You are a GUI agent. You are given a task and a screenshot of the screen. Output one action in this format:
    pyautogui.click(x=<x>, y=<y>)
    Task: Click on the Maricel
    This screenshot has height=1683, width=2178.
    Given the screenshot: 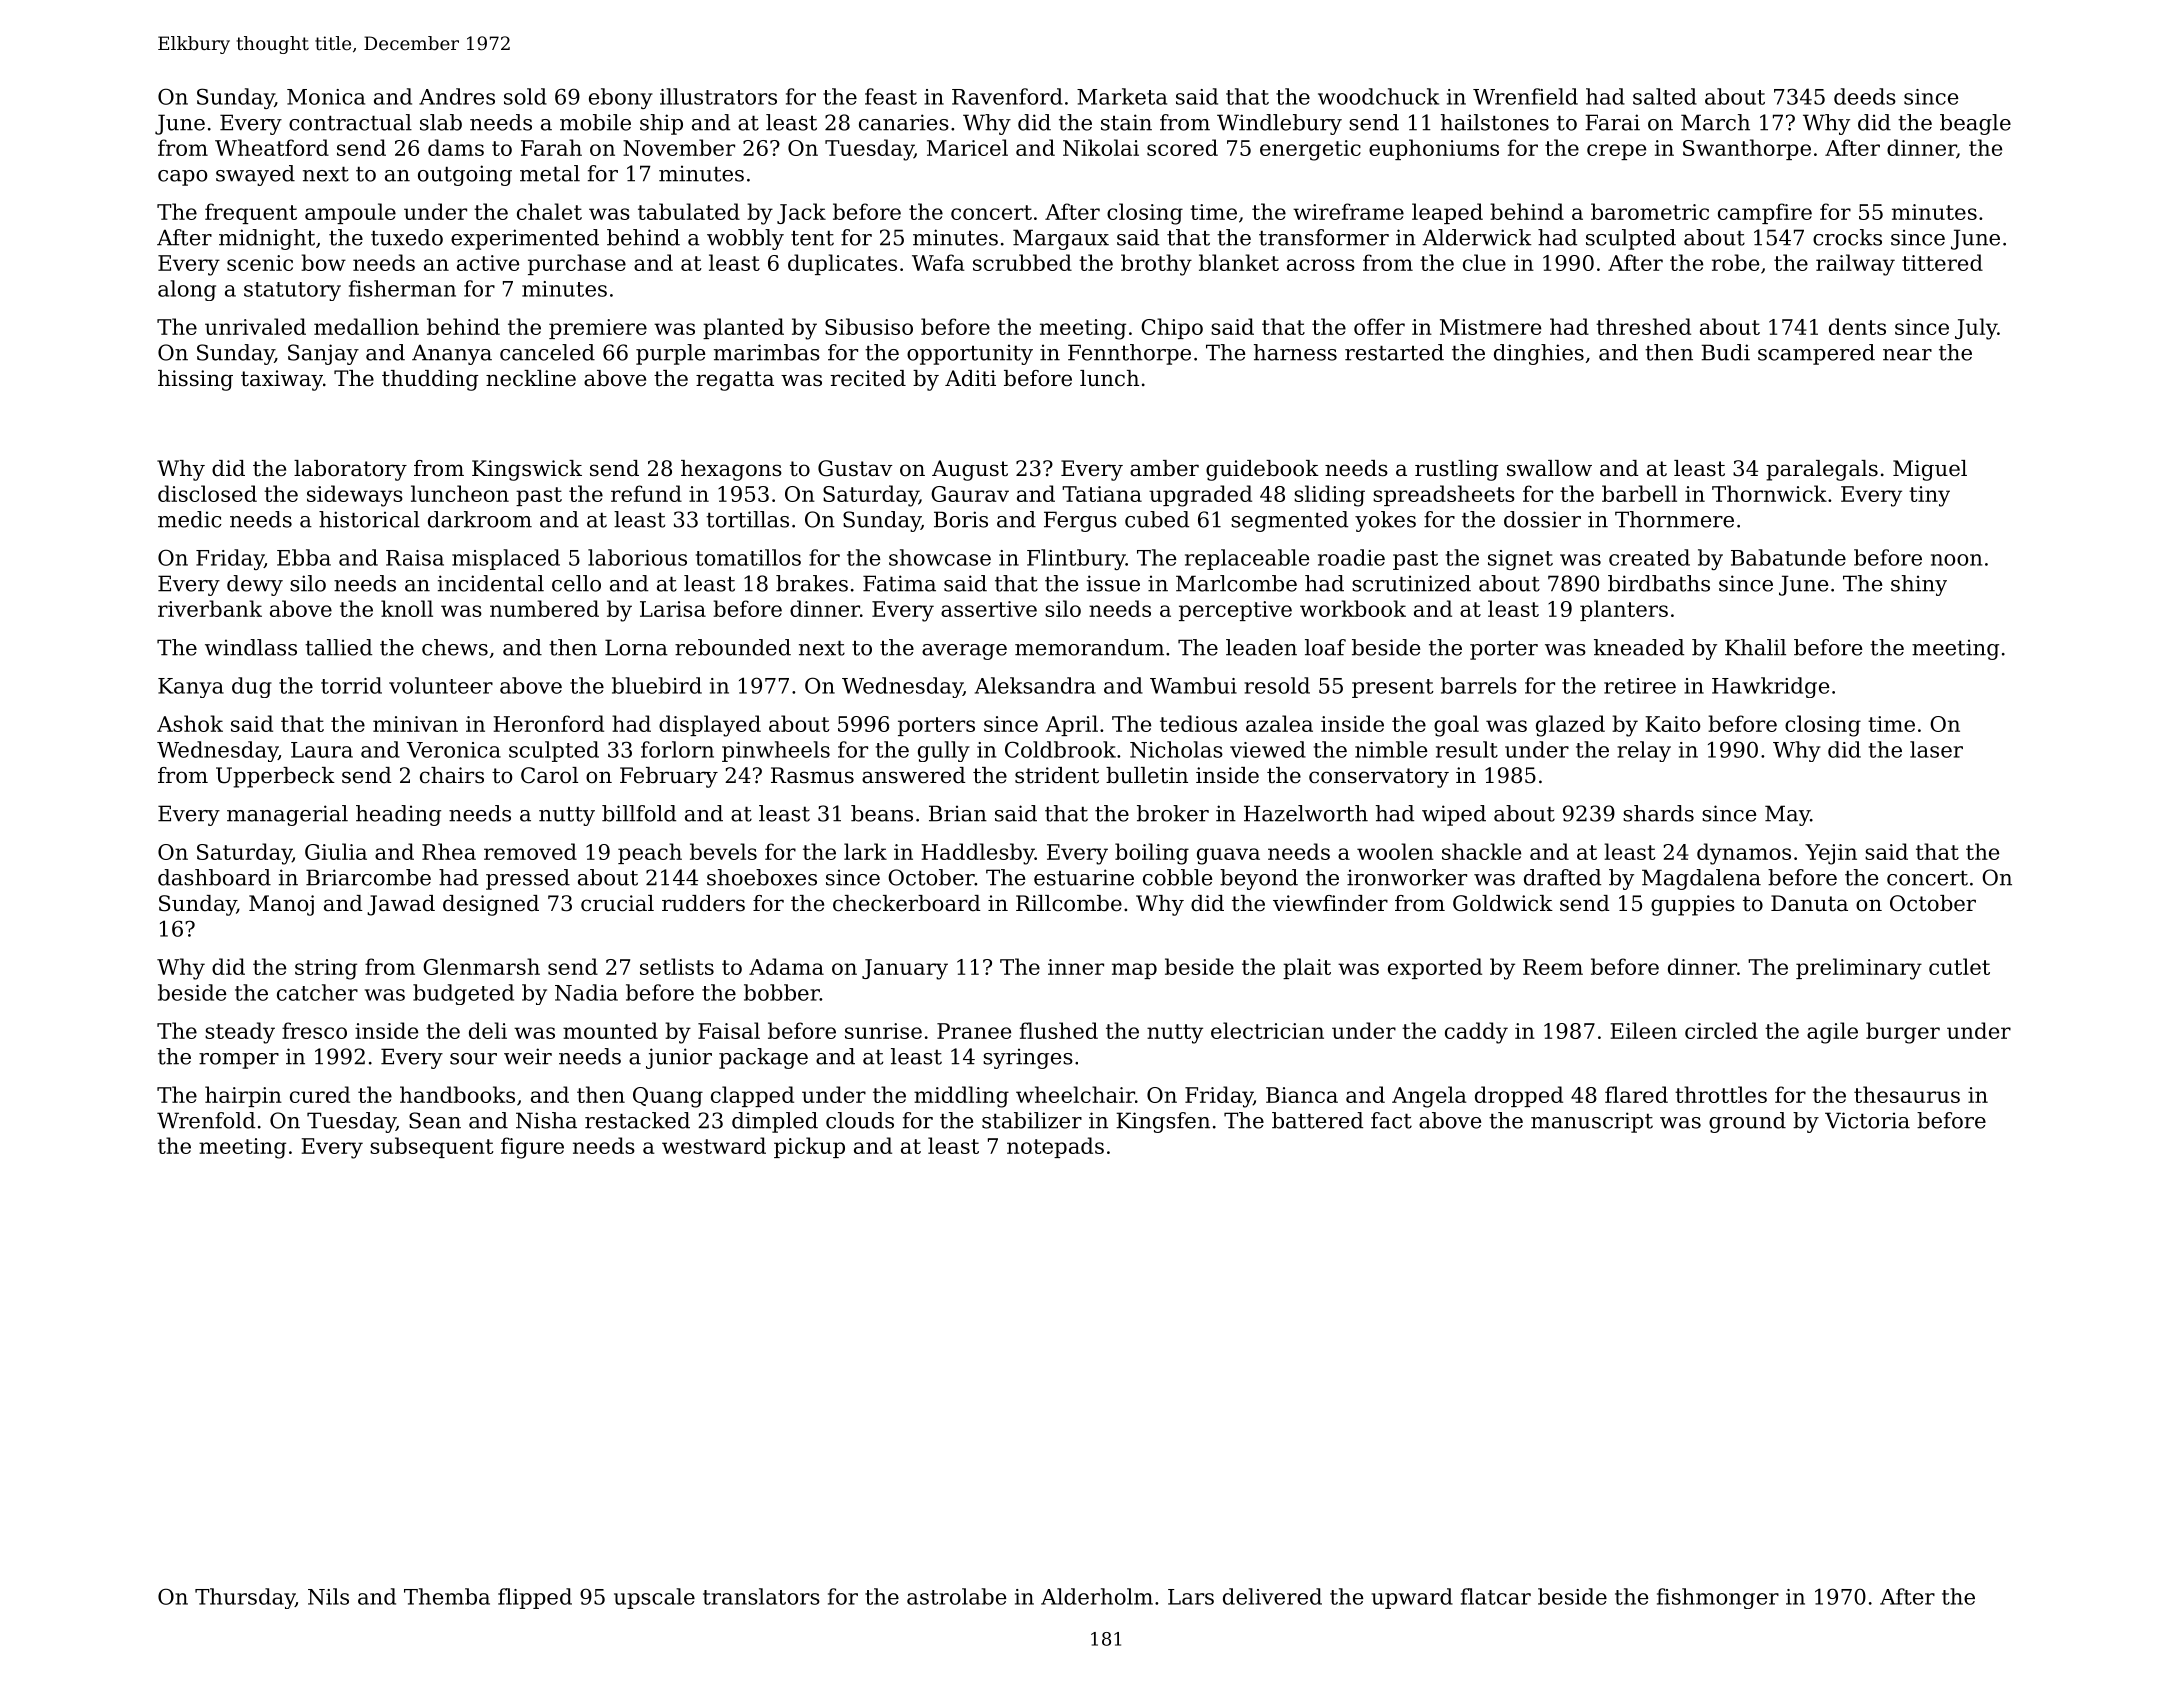 What is the action you would take?
    pyautogui.click(x=967, y=147)
